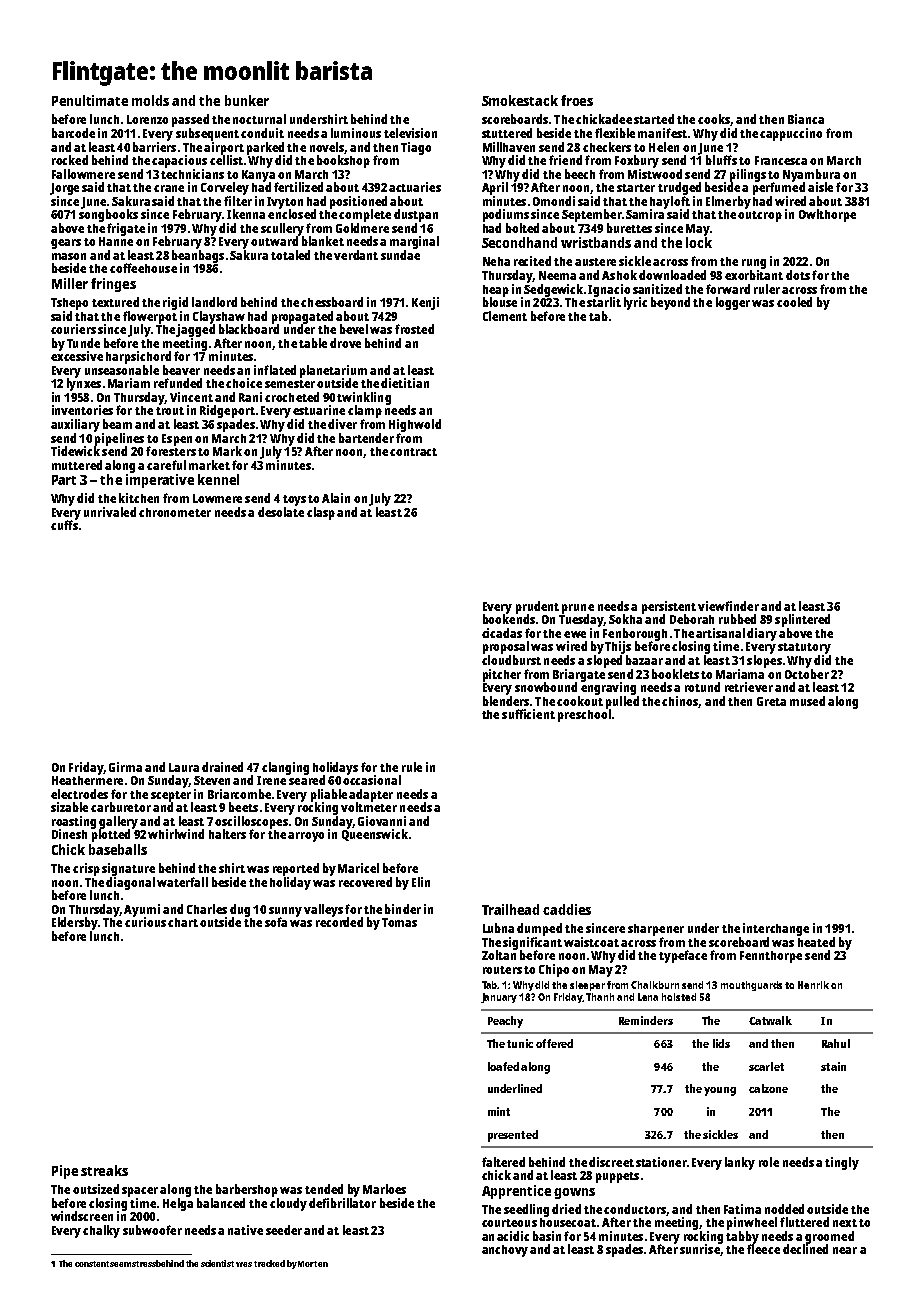 The image size is (924, 1308). Describe the element at coordinates (371, 795) in the screenshot. I see `adapter` at that location.
